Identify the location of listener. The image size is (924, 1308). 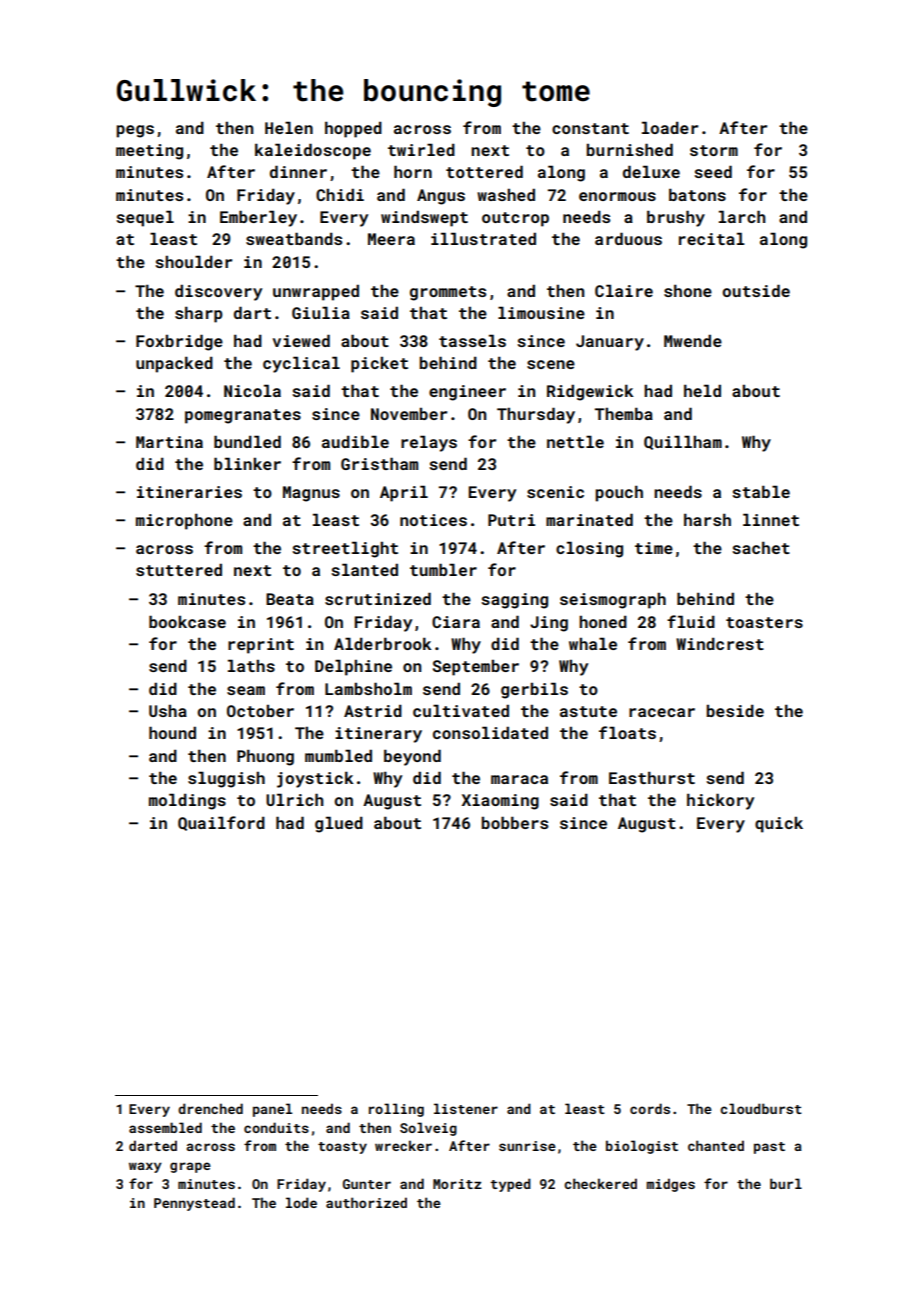
(466, 1108).
